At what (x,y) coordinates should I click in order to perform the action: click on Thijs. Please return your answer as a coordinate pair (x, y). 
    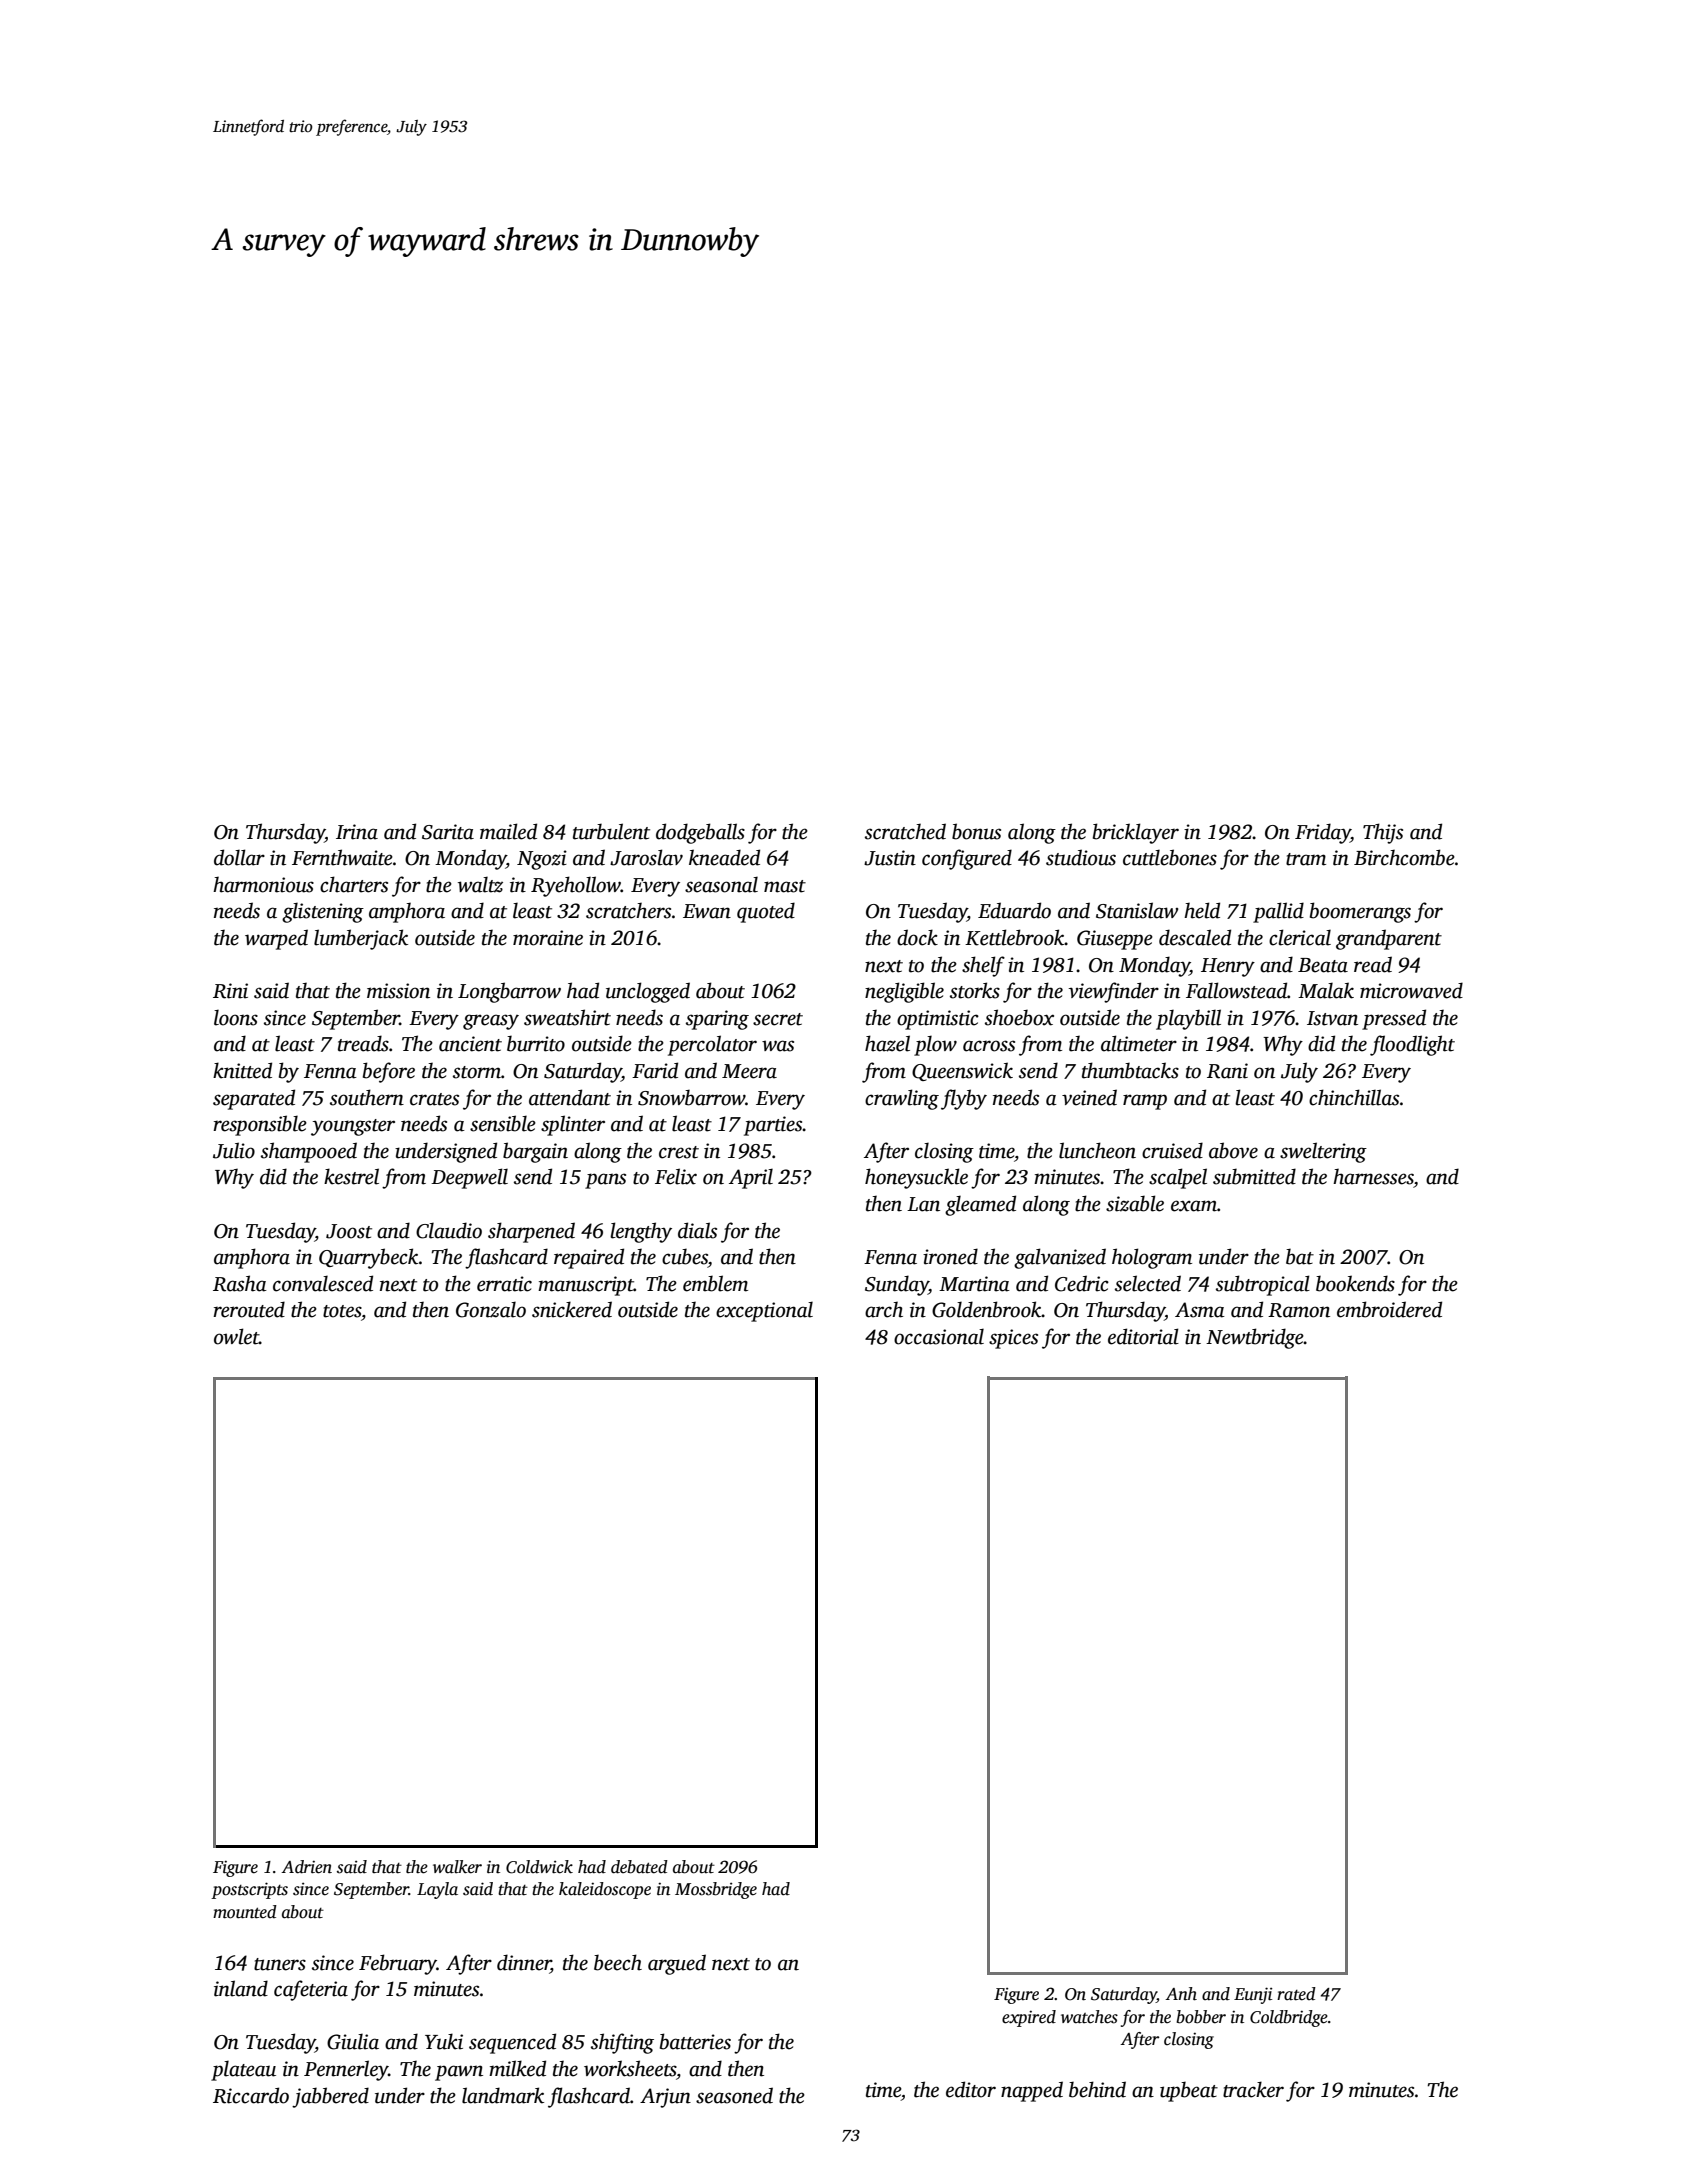
    Looking at the image, I should click on (1383, 833).
